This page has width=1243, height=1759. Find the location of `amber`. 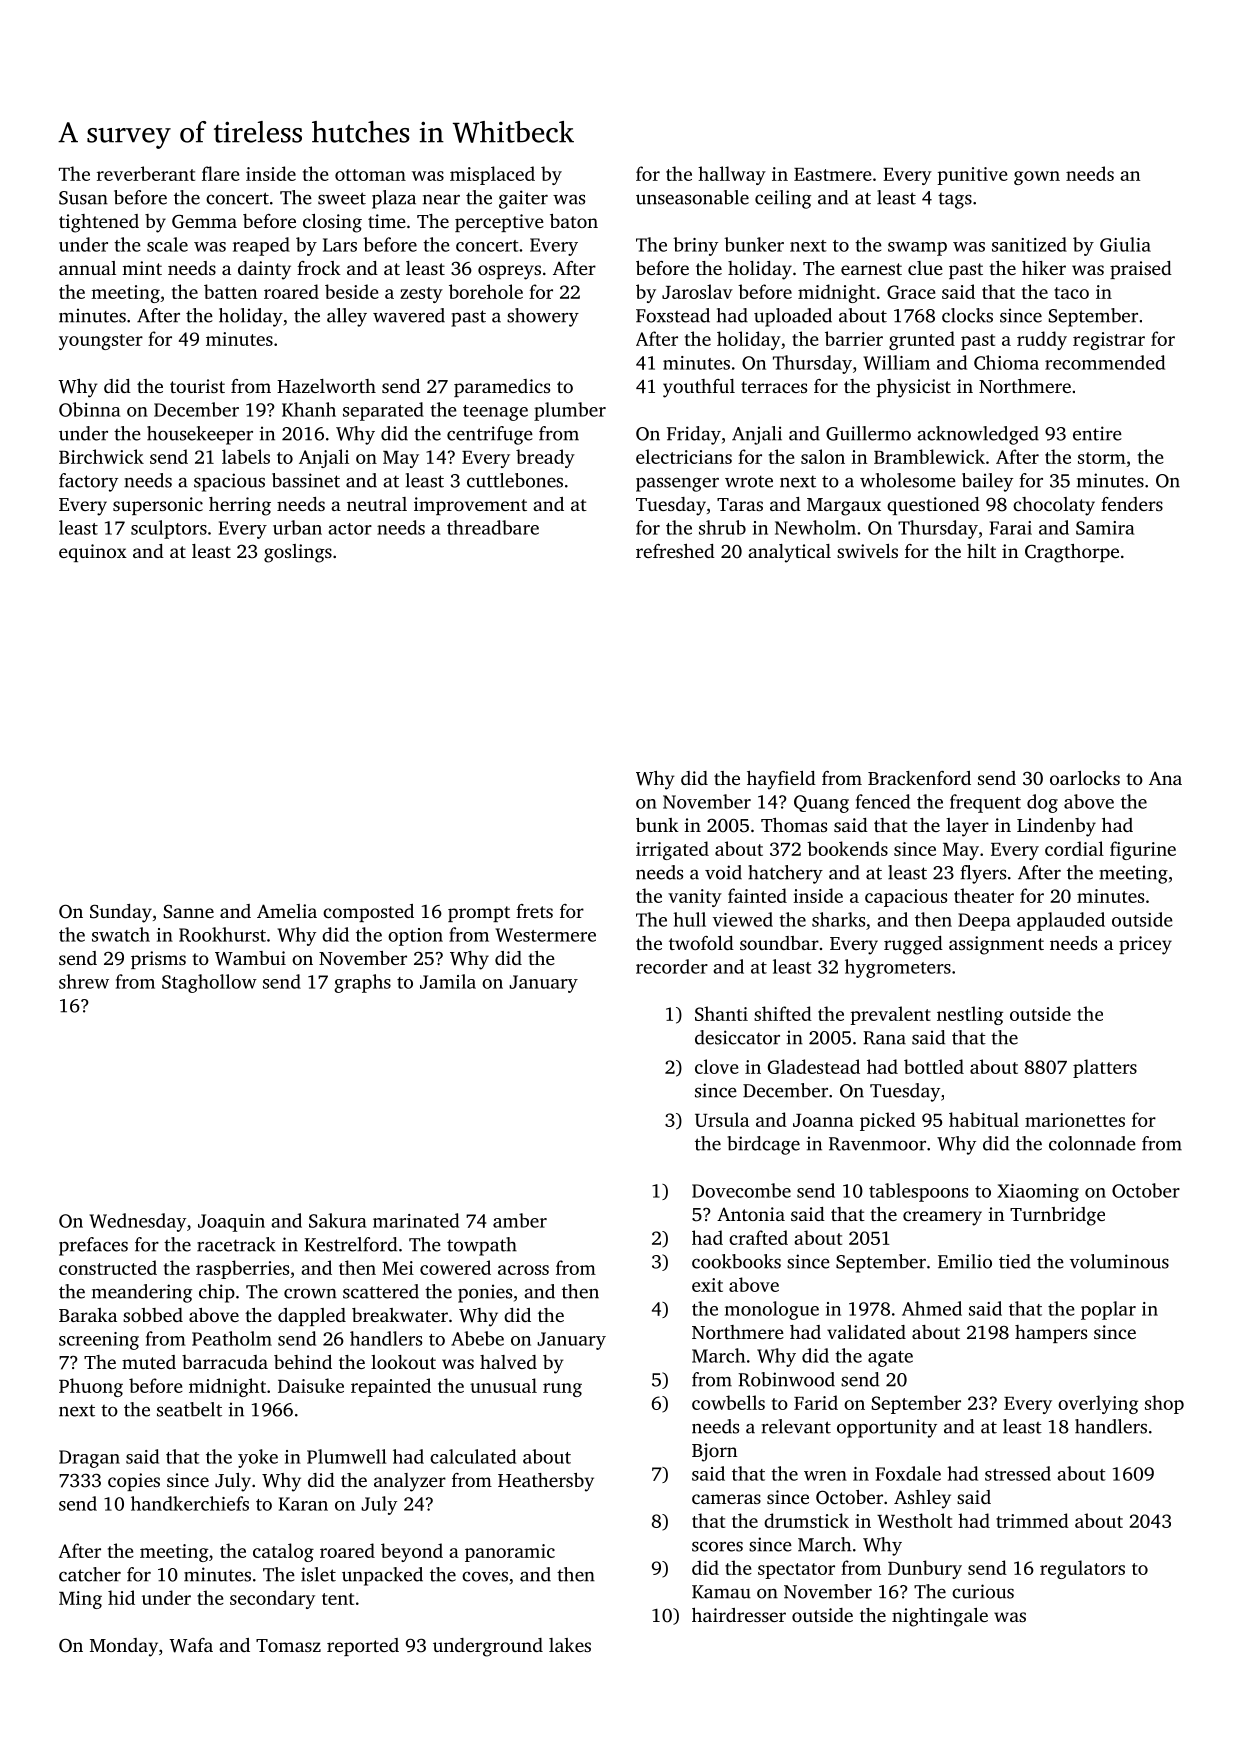

amber is located at coordinates (520, 1220).
